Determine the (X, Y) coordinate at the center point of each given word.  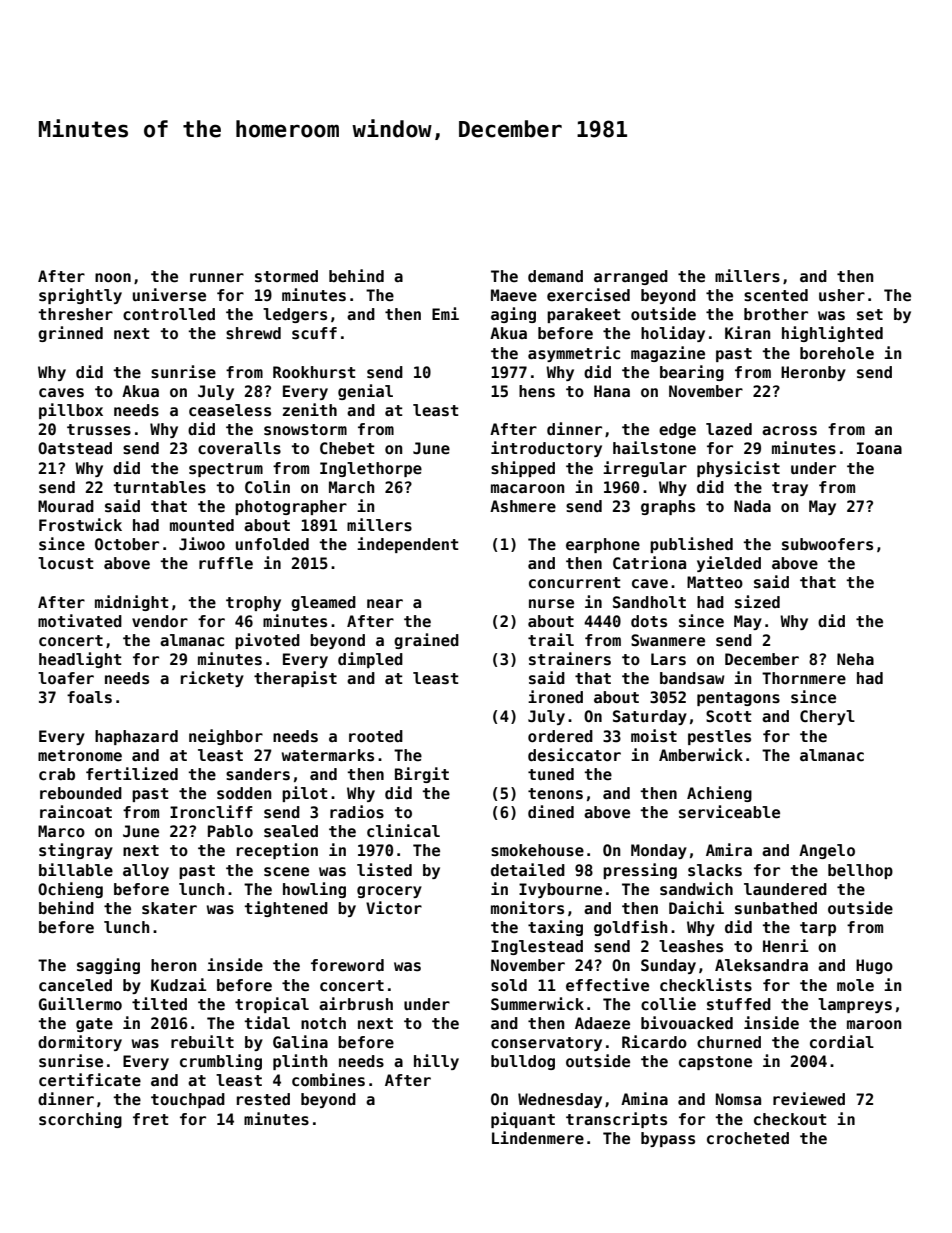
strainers (570, 659)
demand (555, 276)
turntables (159, 487)
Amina (644, 1098)
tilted (159, 1004)
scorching (80, 1120)
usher (842, 295)
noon (113, 277)
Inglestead (537, 947)
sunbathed (776, 908)
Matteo (715, 582)
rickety (212, 679)
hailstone (654, 448)
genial (365, 392)
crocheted (748, 1138)
